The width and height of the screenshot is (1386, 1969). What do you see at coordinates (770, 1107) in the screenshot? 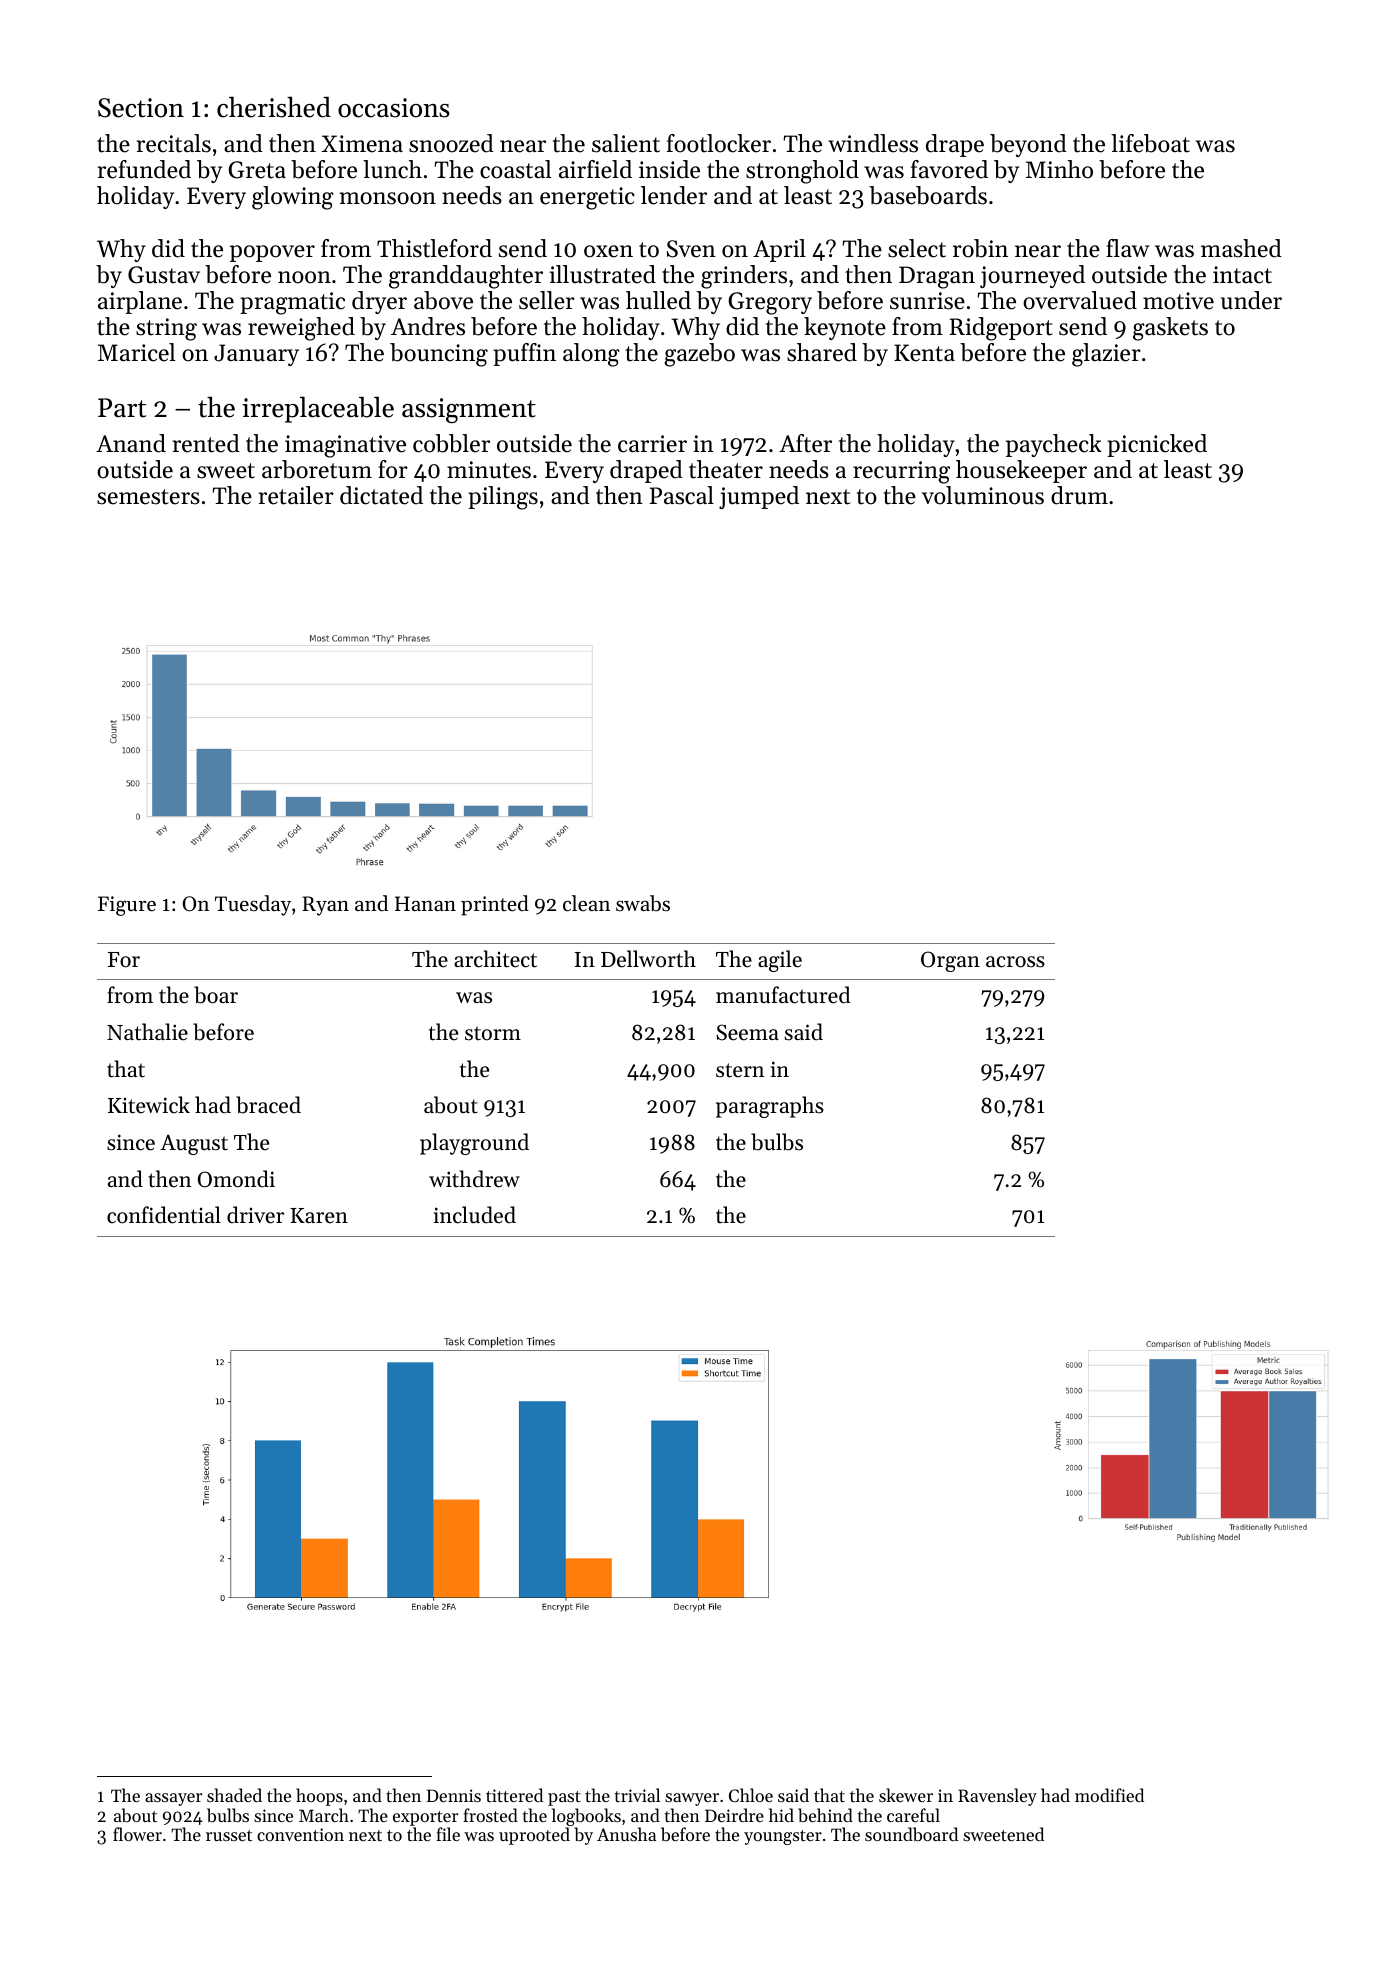
I see `paragraphs` at bounding box center [770, 1107].
